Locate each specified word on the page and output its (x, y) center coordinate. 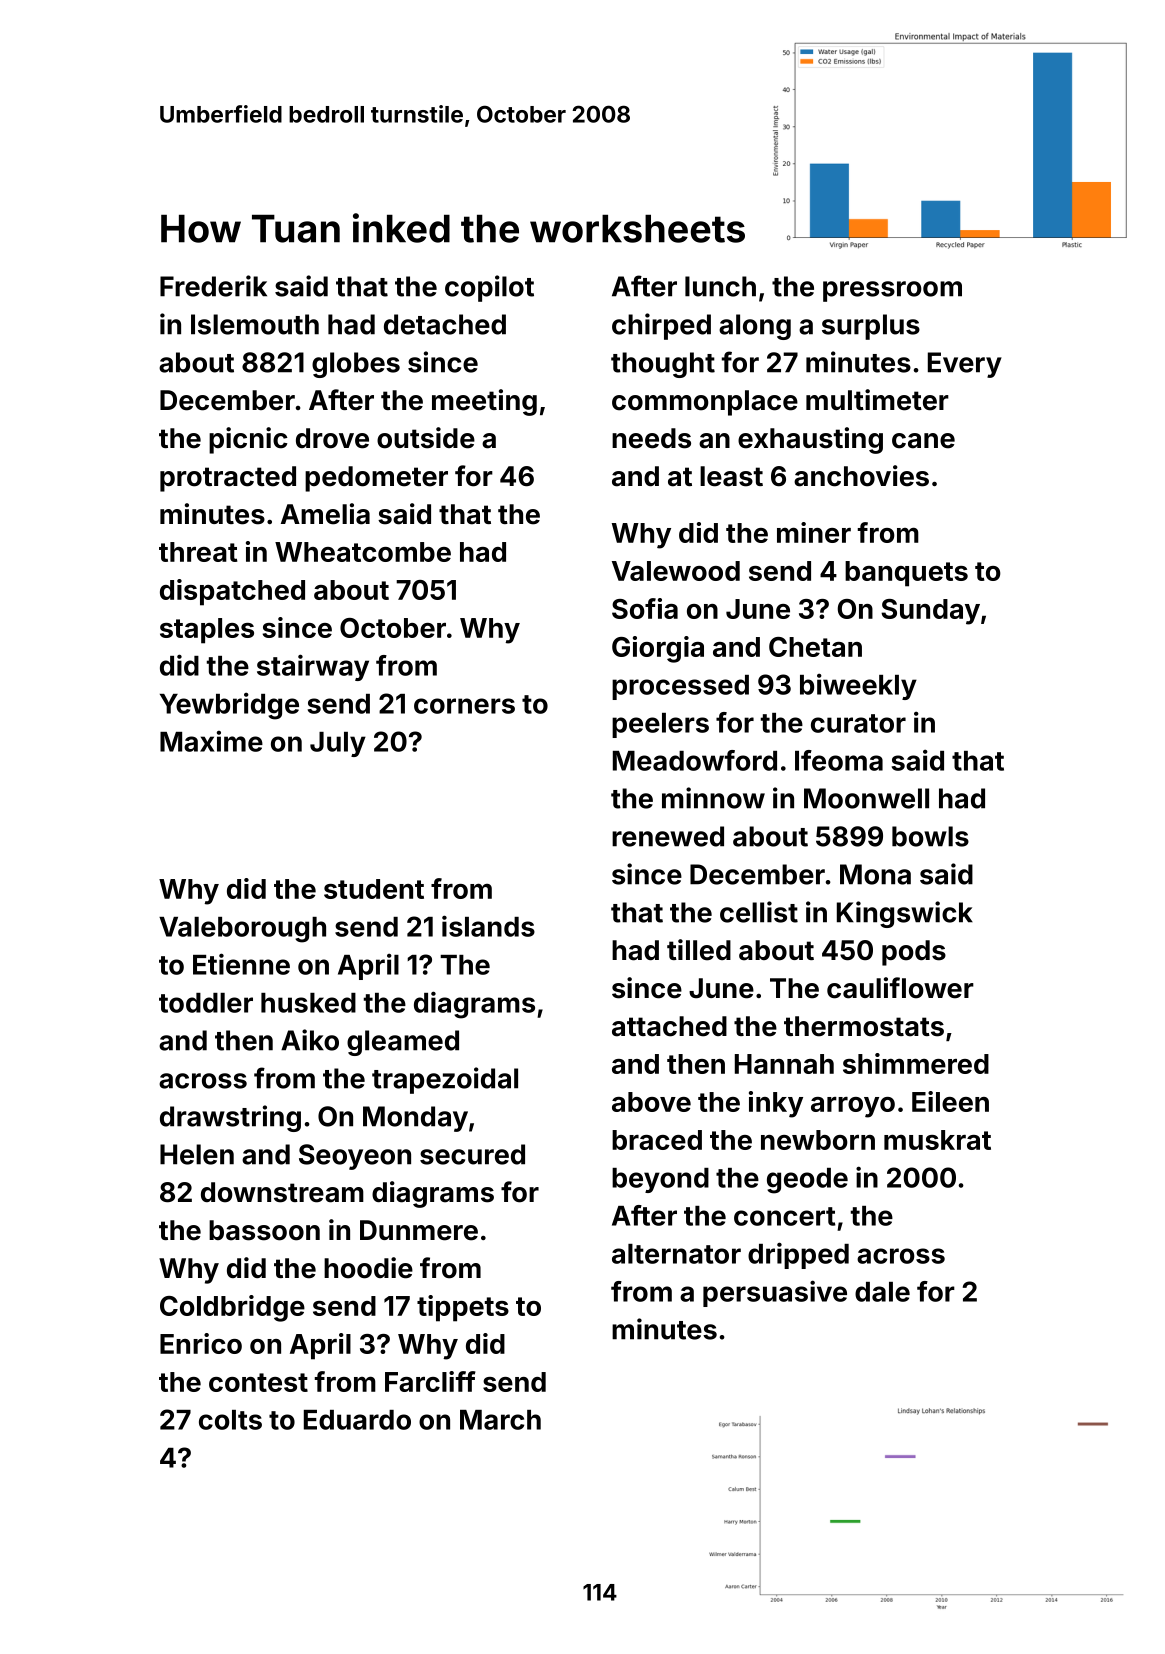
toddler (206, 1003)
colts (230, 1420)
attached (669, 1026)
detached (445, 324)
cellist (759, 912)
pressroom (892, 291)
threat (198, 552)
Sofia (645, 608)
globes (356, 365)
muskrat (937, 1140)
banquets (906, 574)
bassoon (264, 1230)
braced (657, 1140)
